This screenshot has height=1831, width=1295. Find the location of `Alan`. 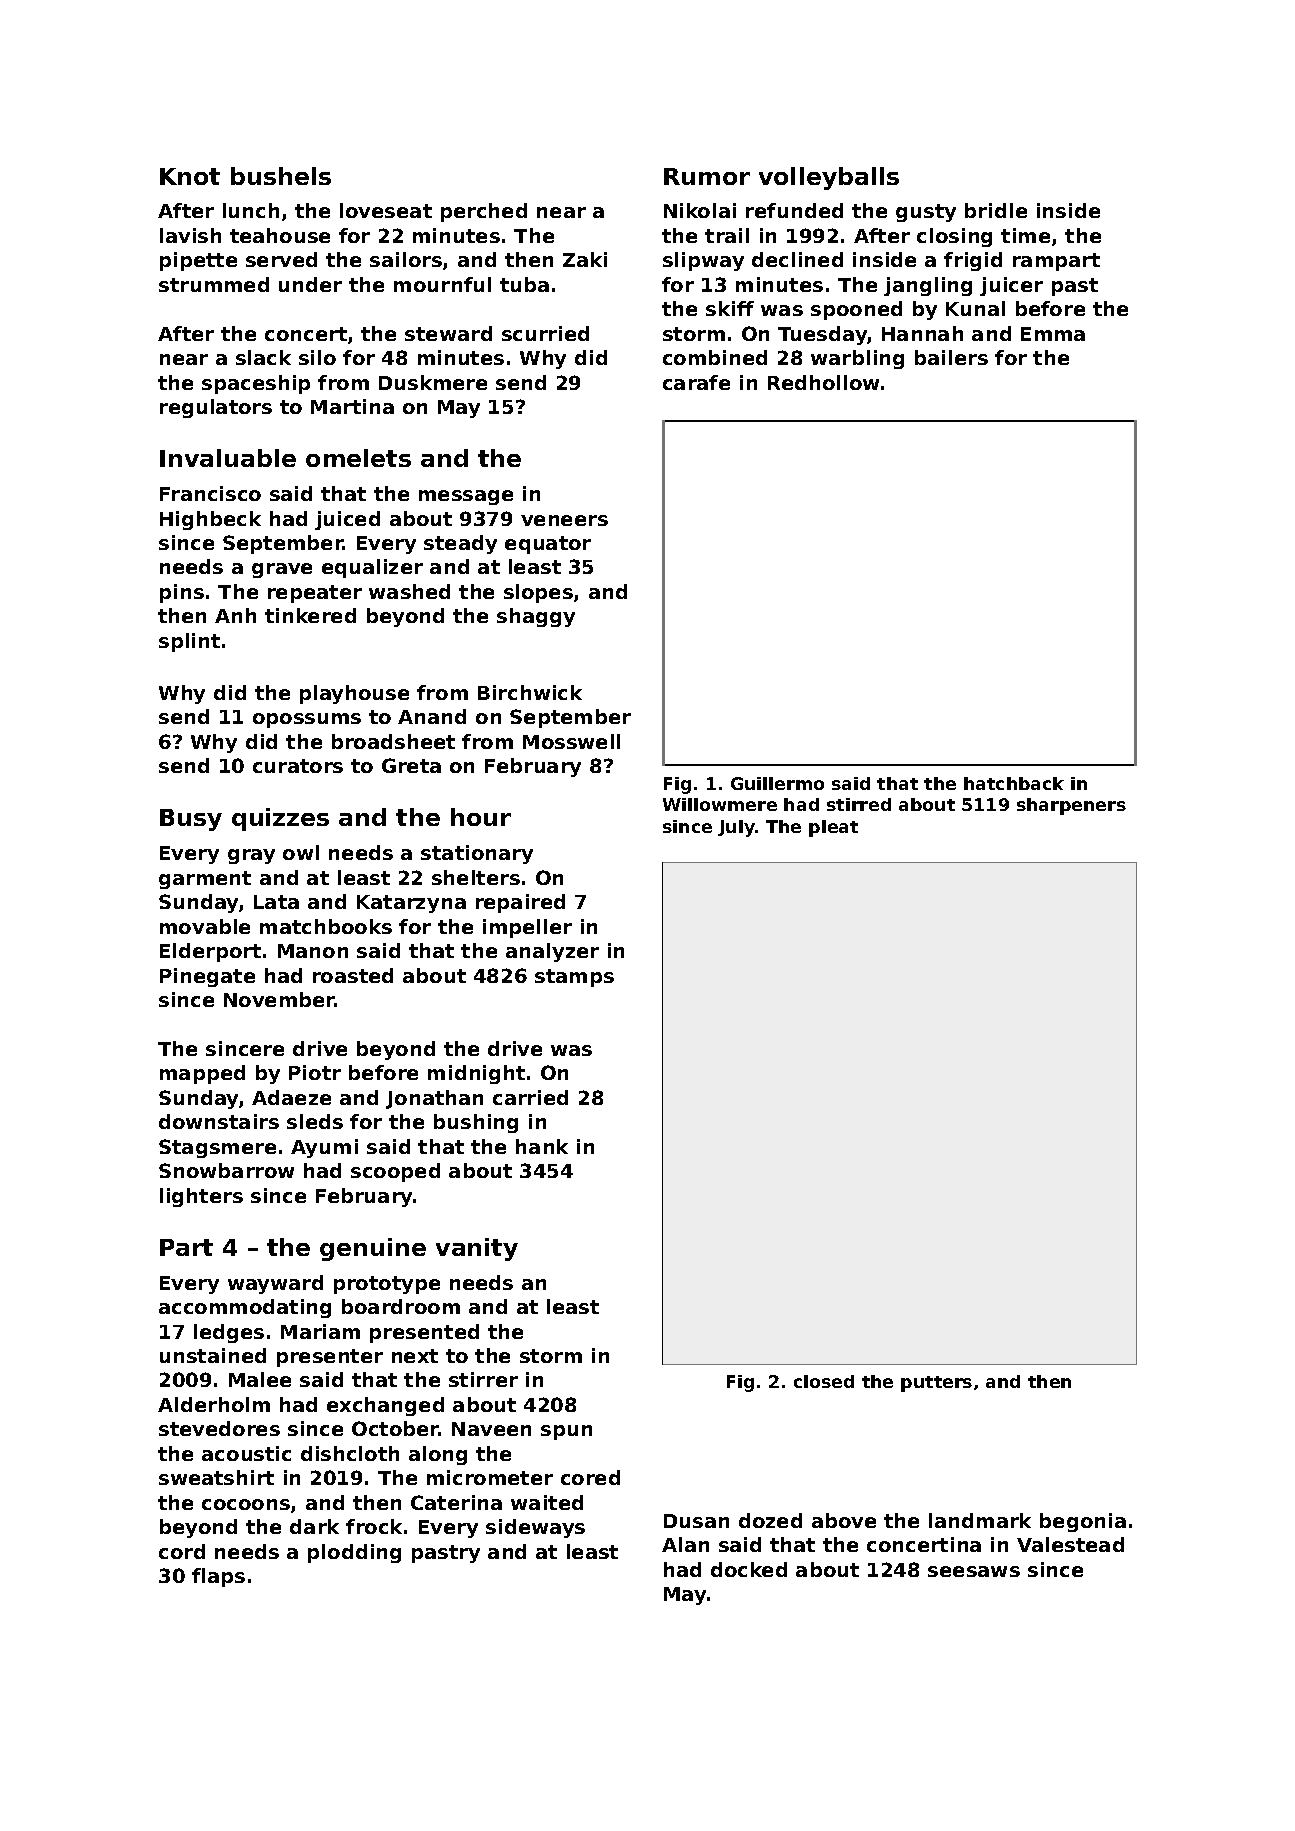

Alan is located at coordinates (685, 1544).
